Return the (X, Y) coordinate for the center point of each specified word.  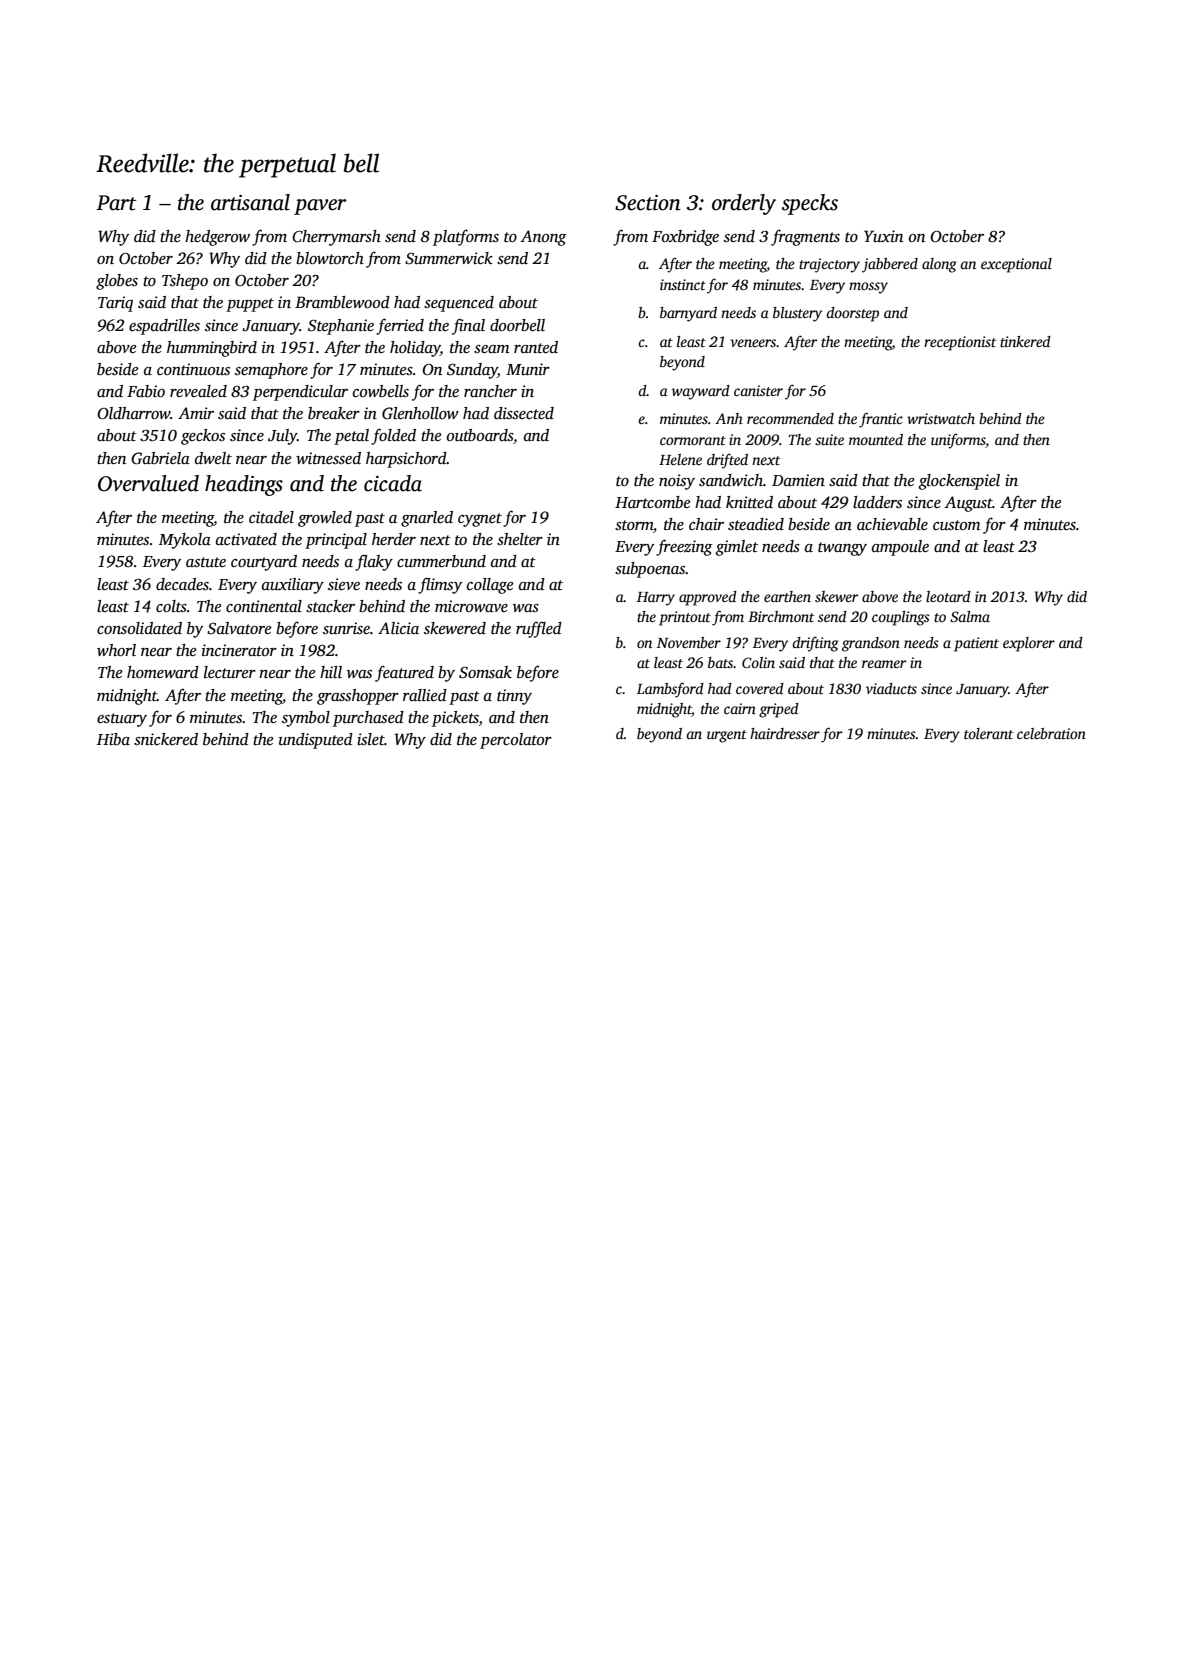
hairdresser (785, 733)
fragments (805, 237)
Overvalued (148, 483)
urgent (727, 736)
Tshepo (185, 282)
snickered (166, 739)
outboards (480, 435)
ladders (877, 502)
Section (648, 203)
